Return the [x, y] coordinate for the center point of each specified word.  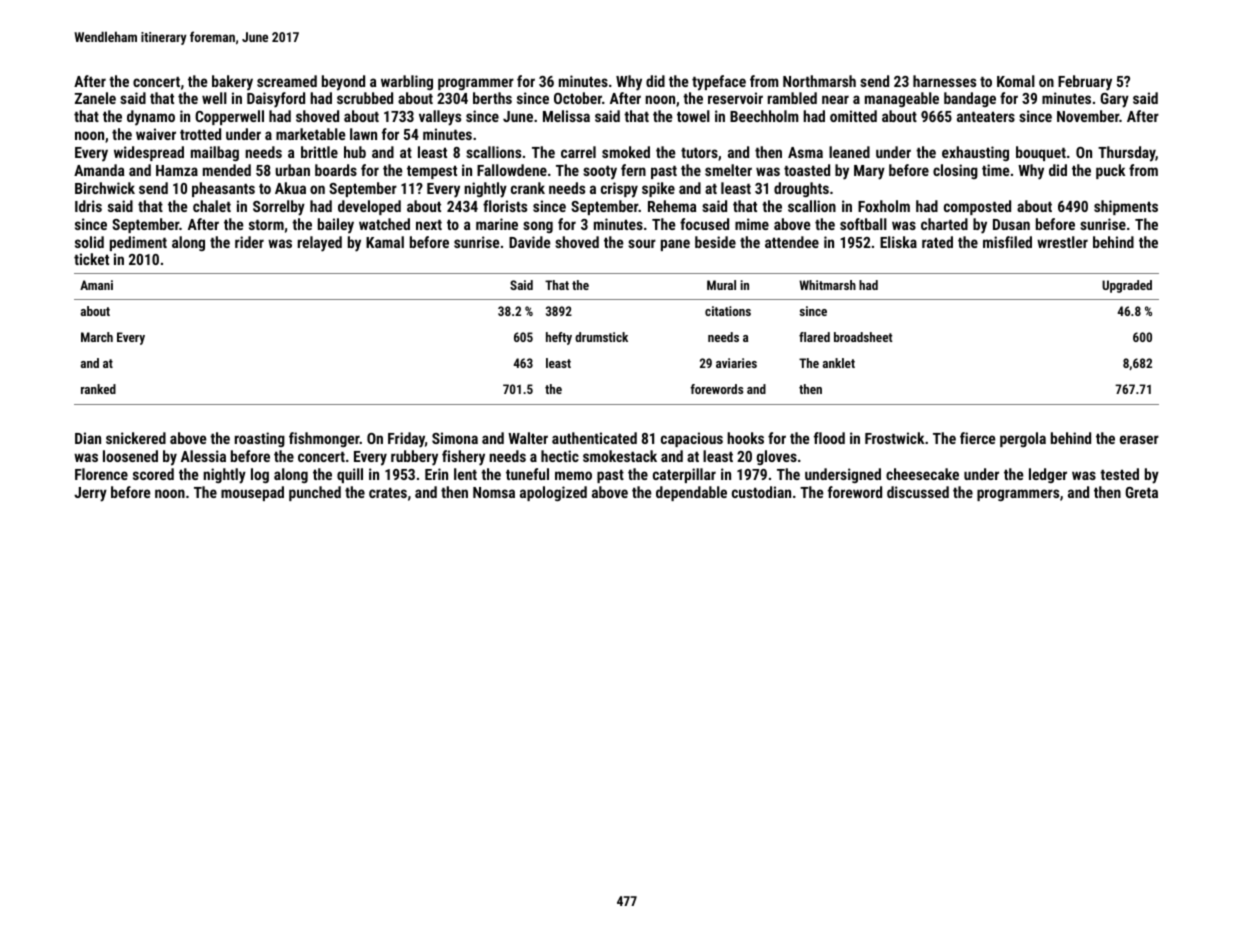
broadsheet [863, 337]
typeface [719, 83]
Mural [721, 285]
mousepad [252, 493]
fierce [978, 438]
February [1085, 83]
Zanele [95, 98]
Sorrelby [279, 208]
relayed [320, 244]
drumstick [601, 337]
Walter [528, 438]
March [97, 337]
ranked [98, 389]
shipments [1126, 207]
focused [704, 224]
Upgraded [1127, 286]
